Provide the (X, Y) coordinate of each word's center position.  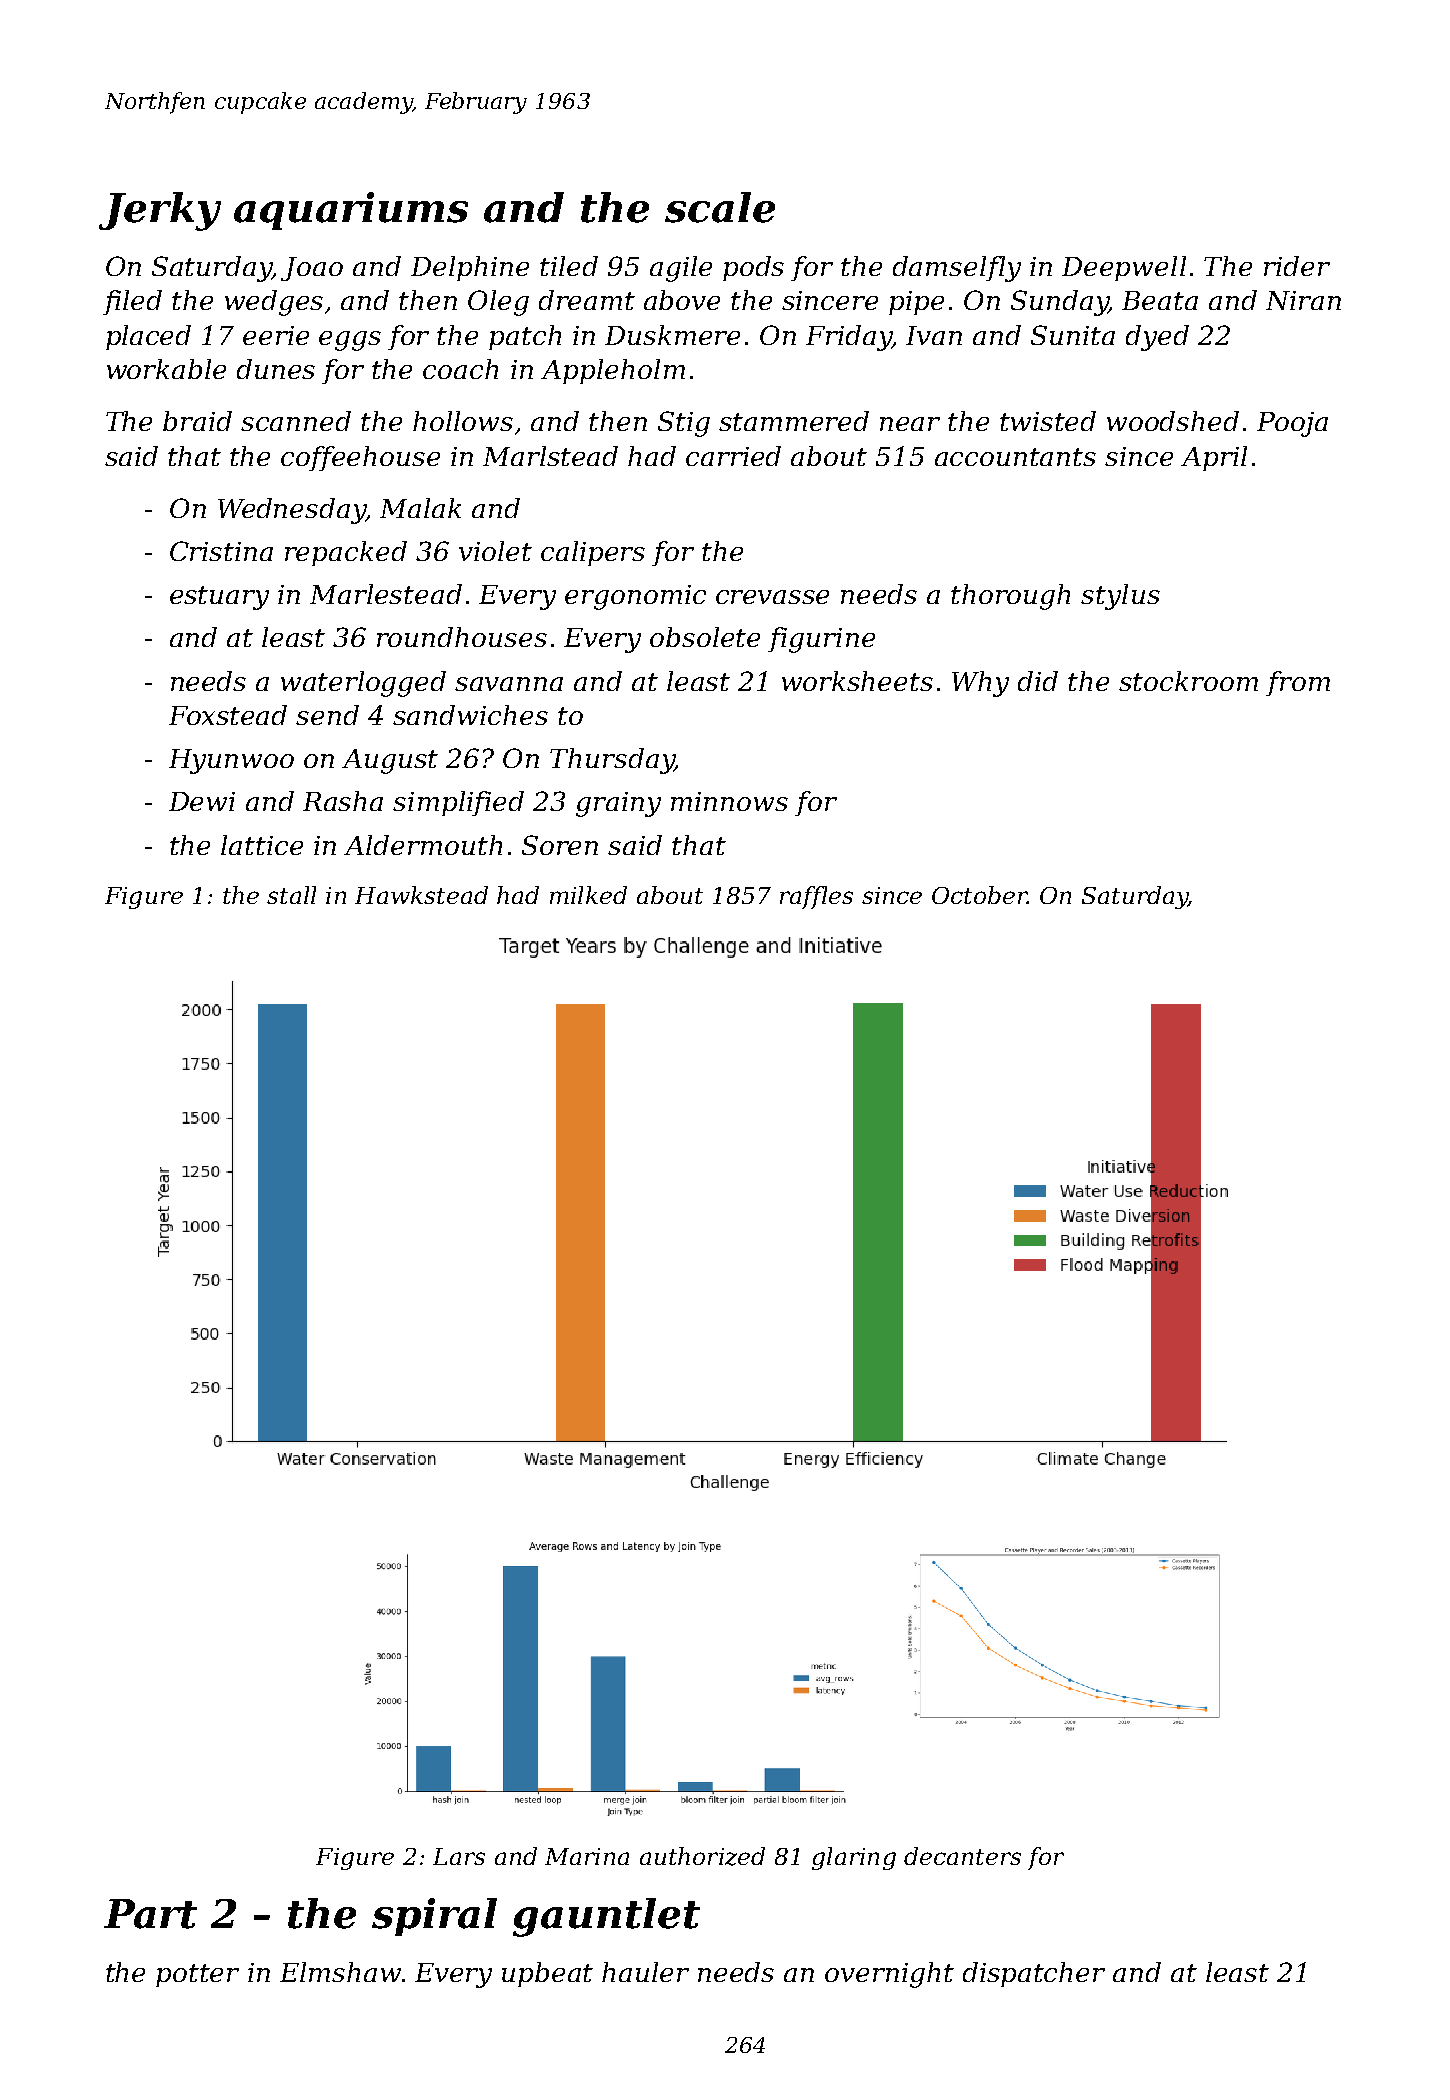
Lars (459, 1856)
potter (197, 1975)
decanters (962, 1856)
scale (720, 207)
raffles (816, 897)
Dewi (202, 801)
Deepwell (1124, 268)
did (1038, 681)
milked (588, 895)
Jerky (160, 211)
